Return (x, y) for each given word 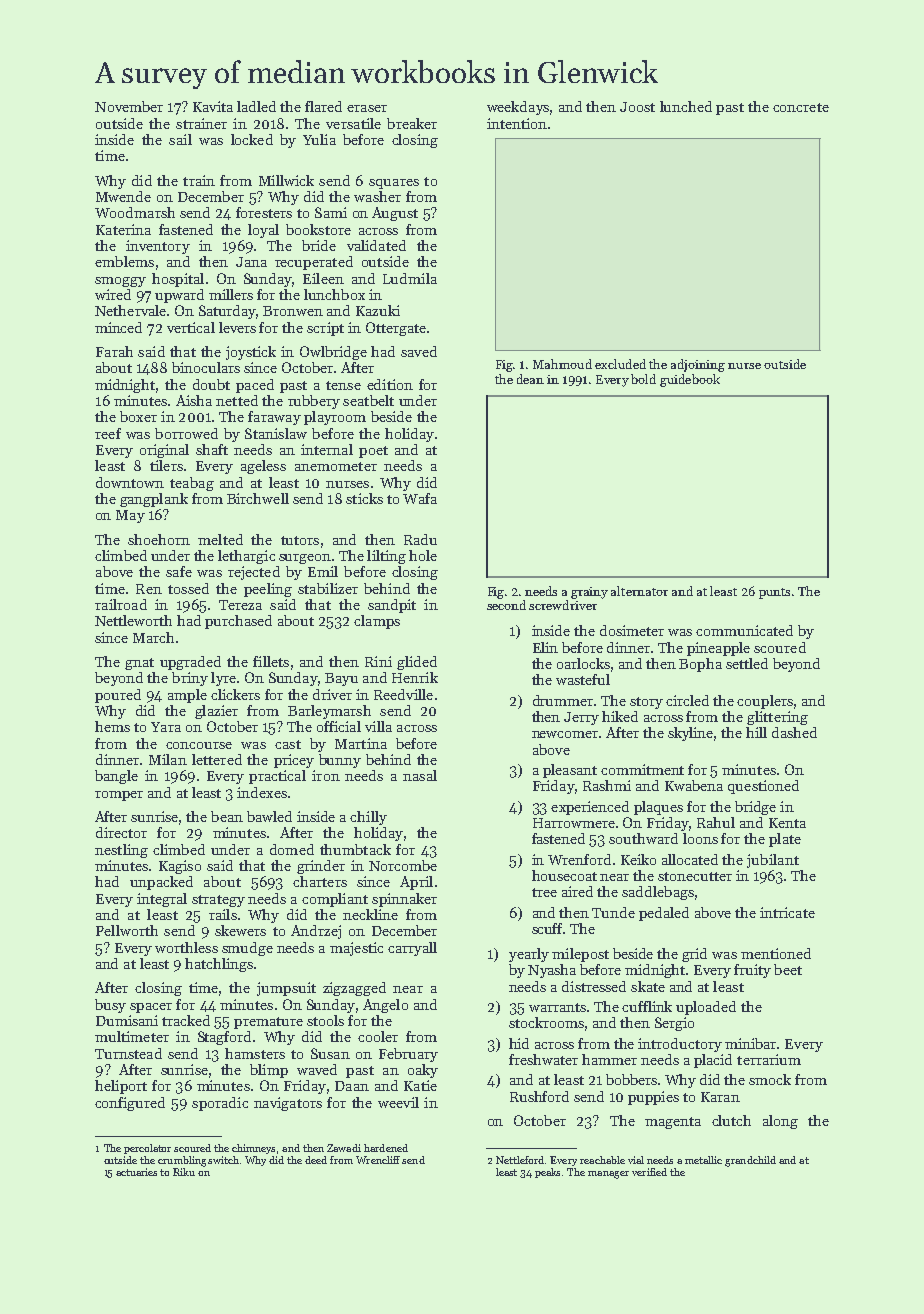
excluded (620, 364)
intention (517, 123)
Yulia (319, 139)
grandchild (750, 1161)
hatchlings (219, 965)
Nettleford (520, 1160)
